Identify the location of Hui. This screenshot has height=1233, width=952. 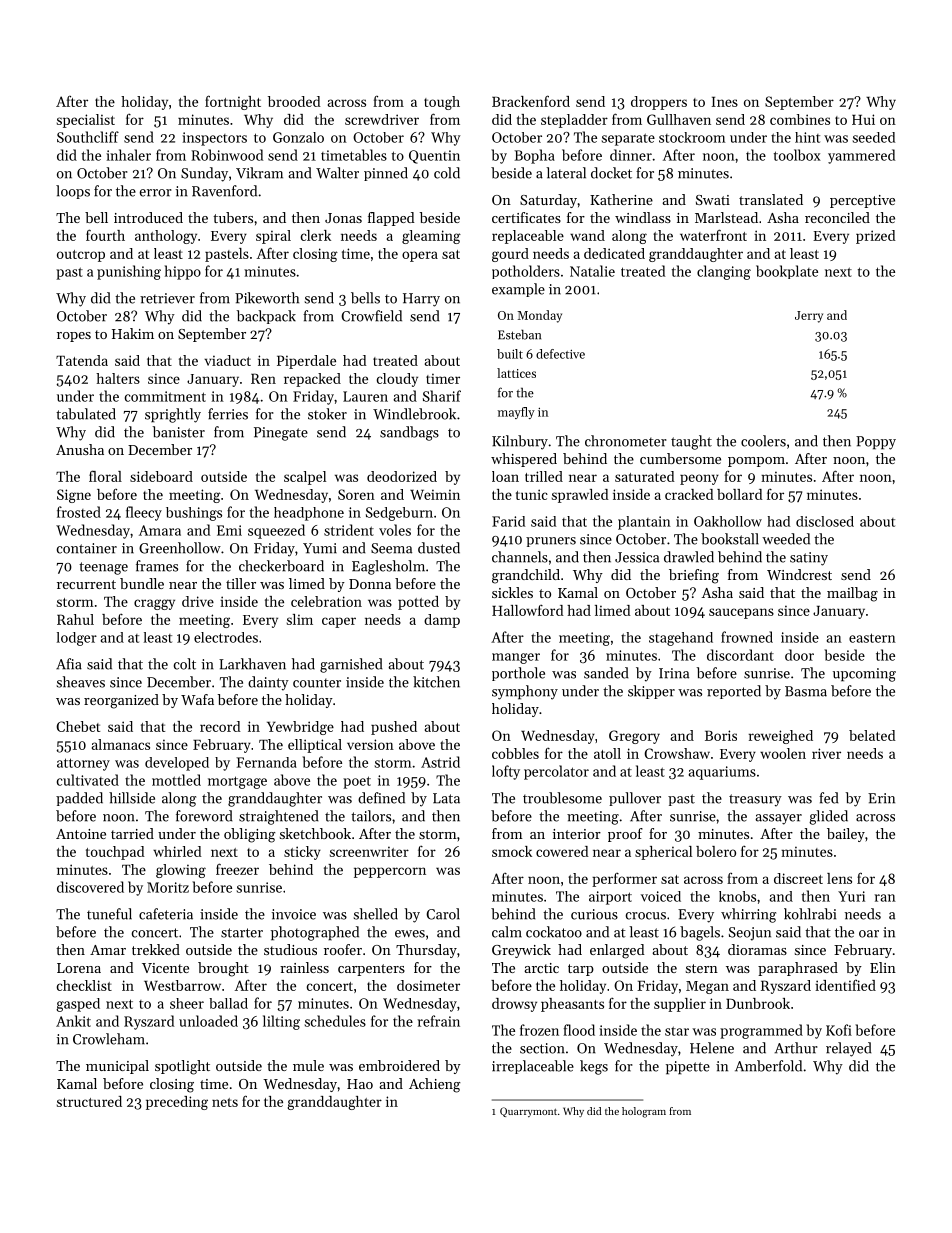
(863, 119).
